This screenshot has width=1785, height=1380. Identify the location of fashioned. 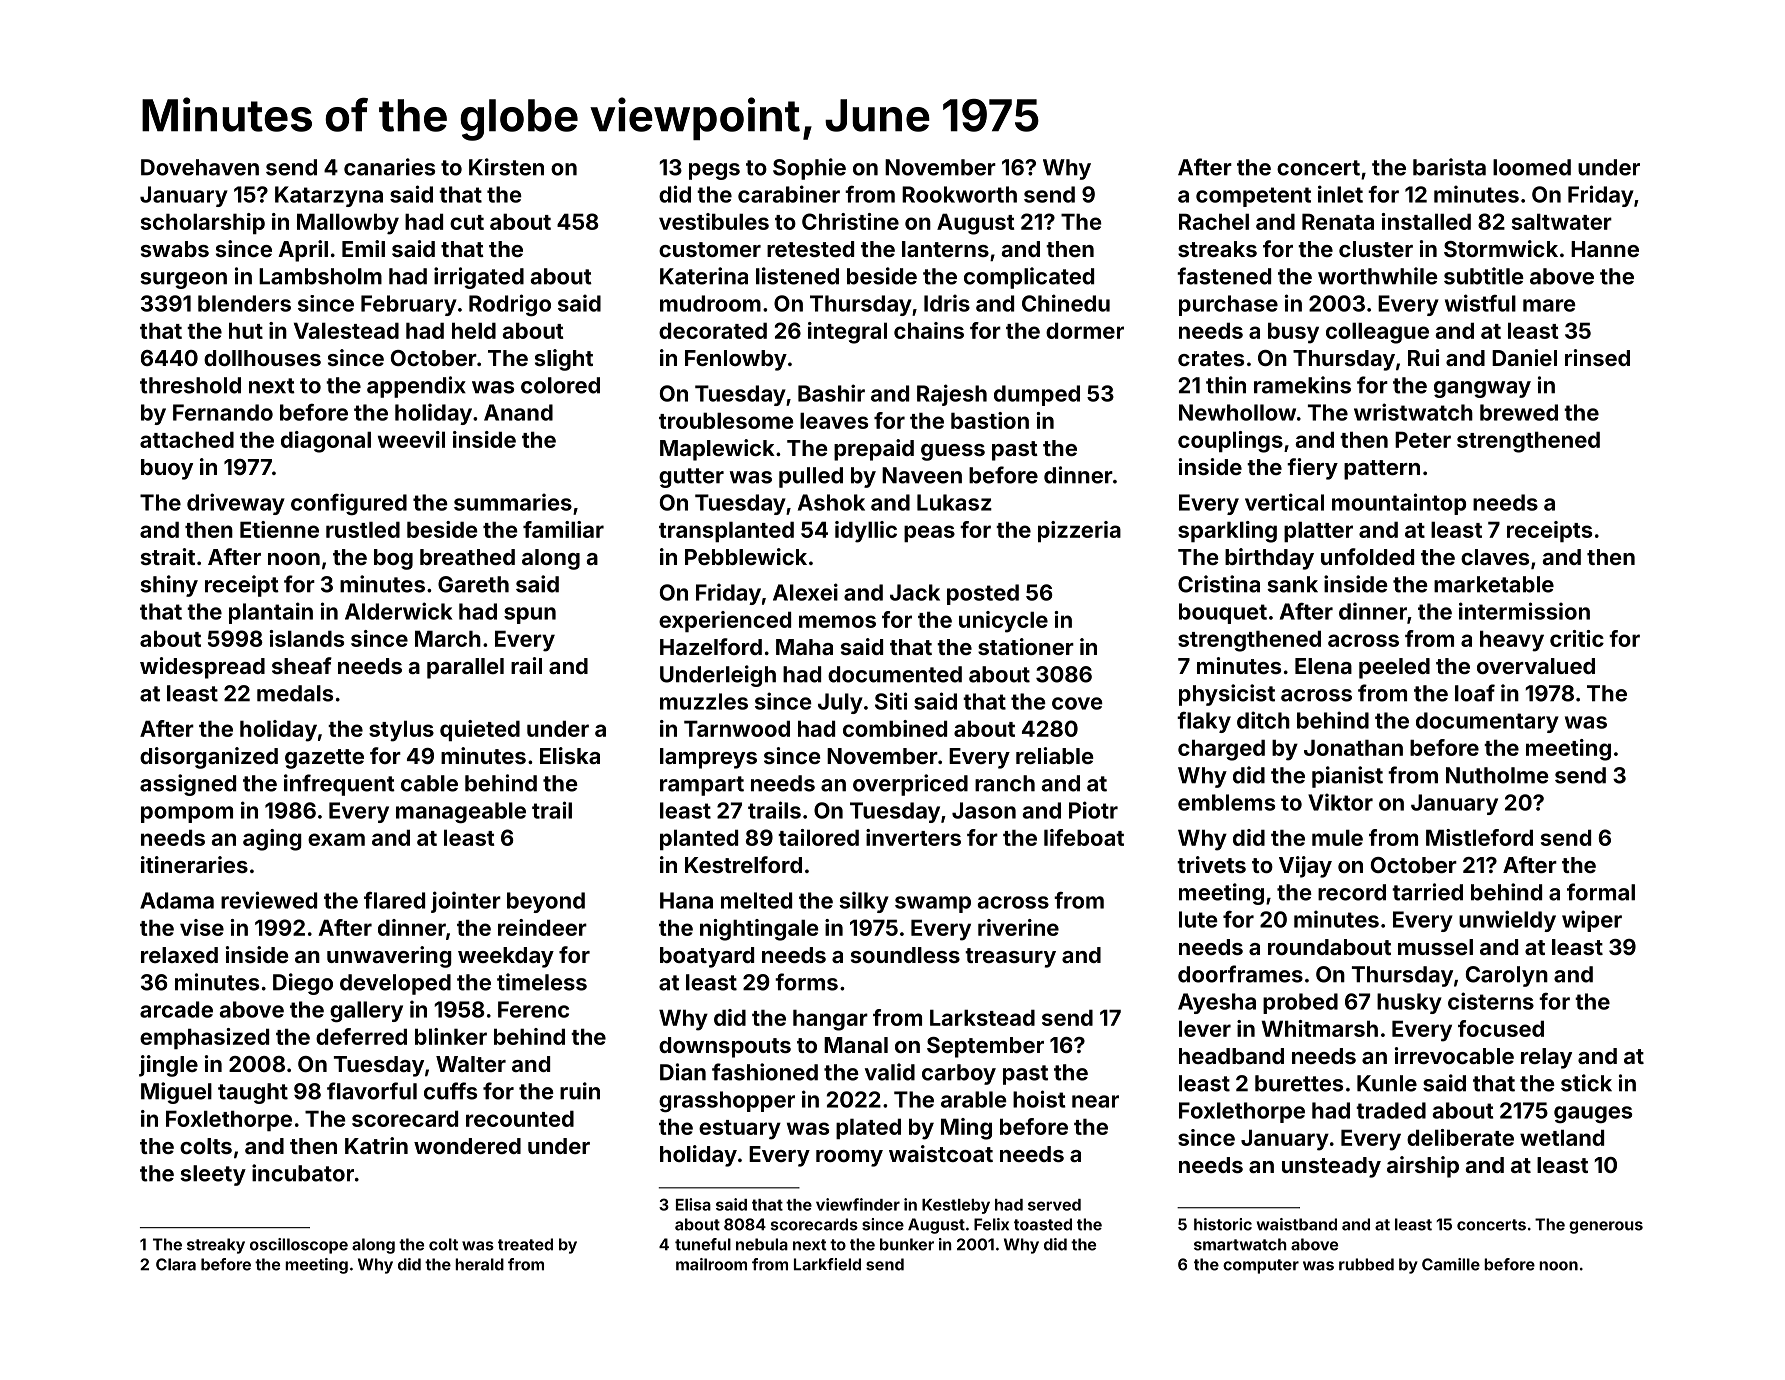
(765, 1072).
